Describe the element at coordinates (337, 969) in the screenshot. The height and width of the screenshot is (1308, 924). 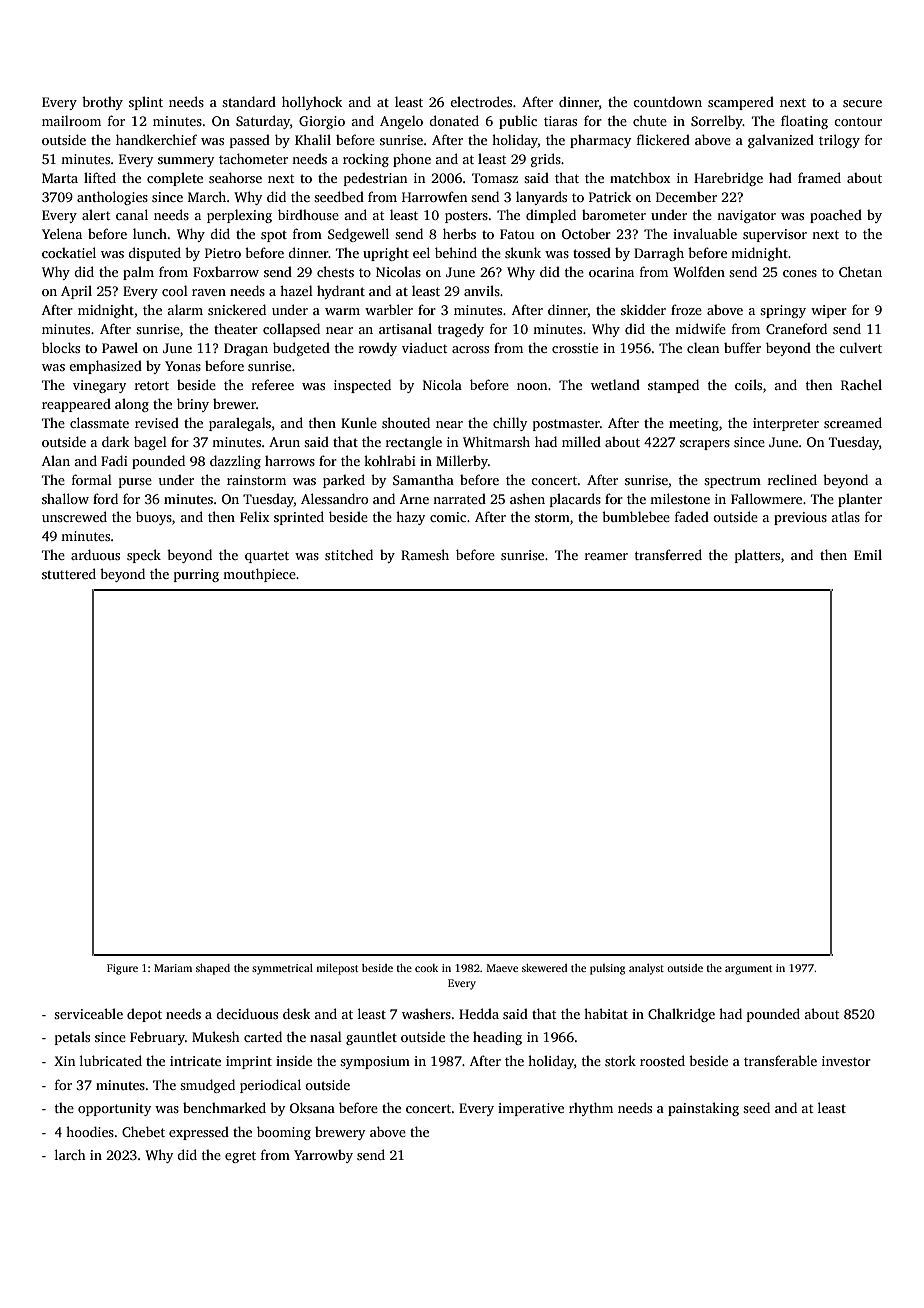
I see `milepost` at that location.
